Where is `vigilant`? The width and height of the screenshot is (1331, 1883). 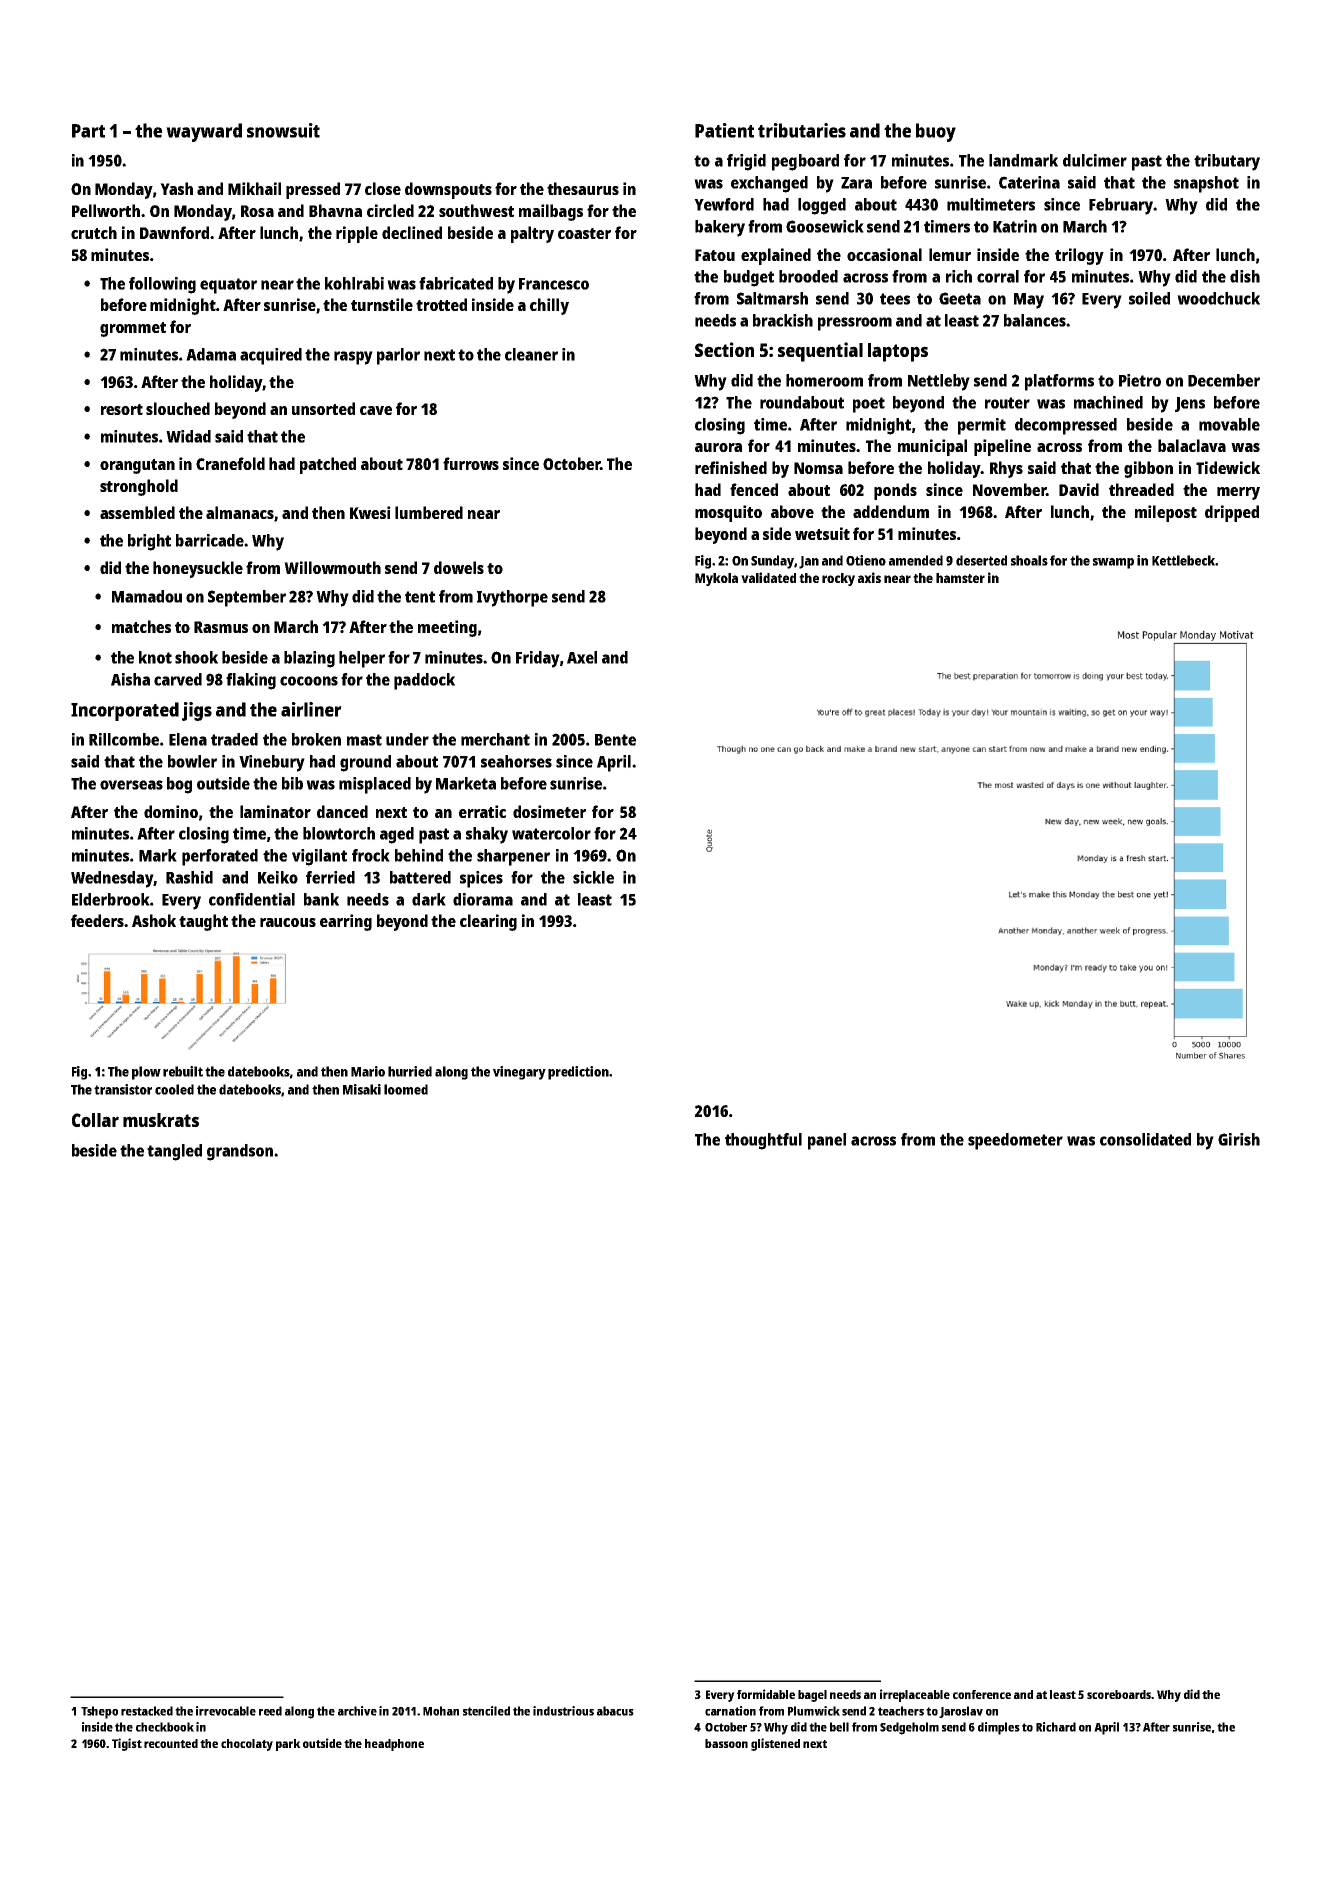
vigilant is located at coordinates (319, 857).
